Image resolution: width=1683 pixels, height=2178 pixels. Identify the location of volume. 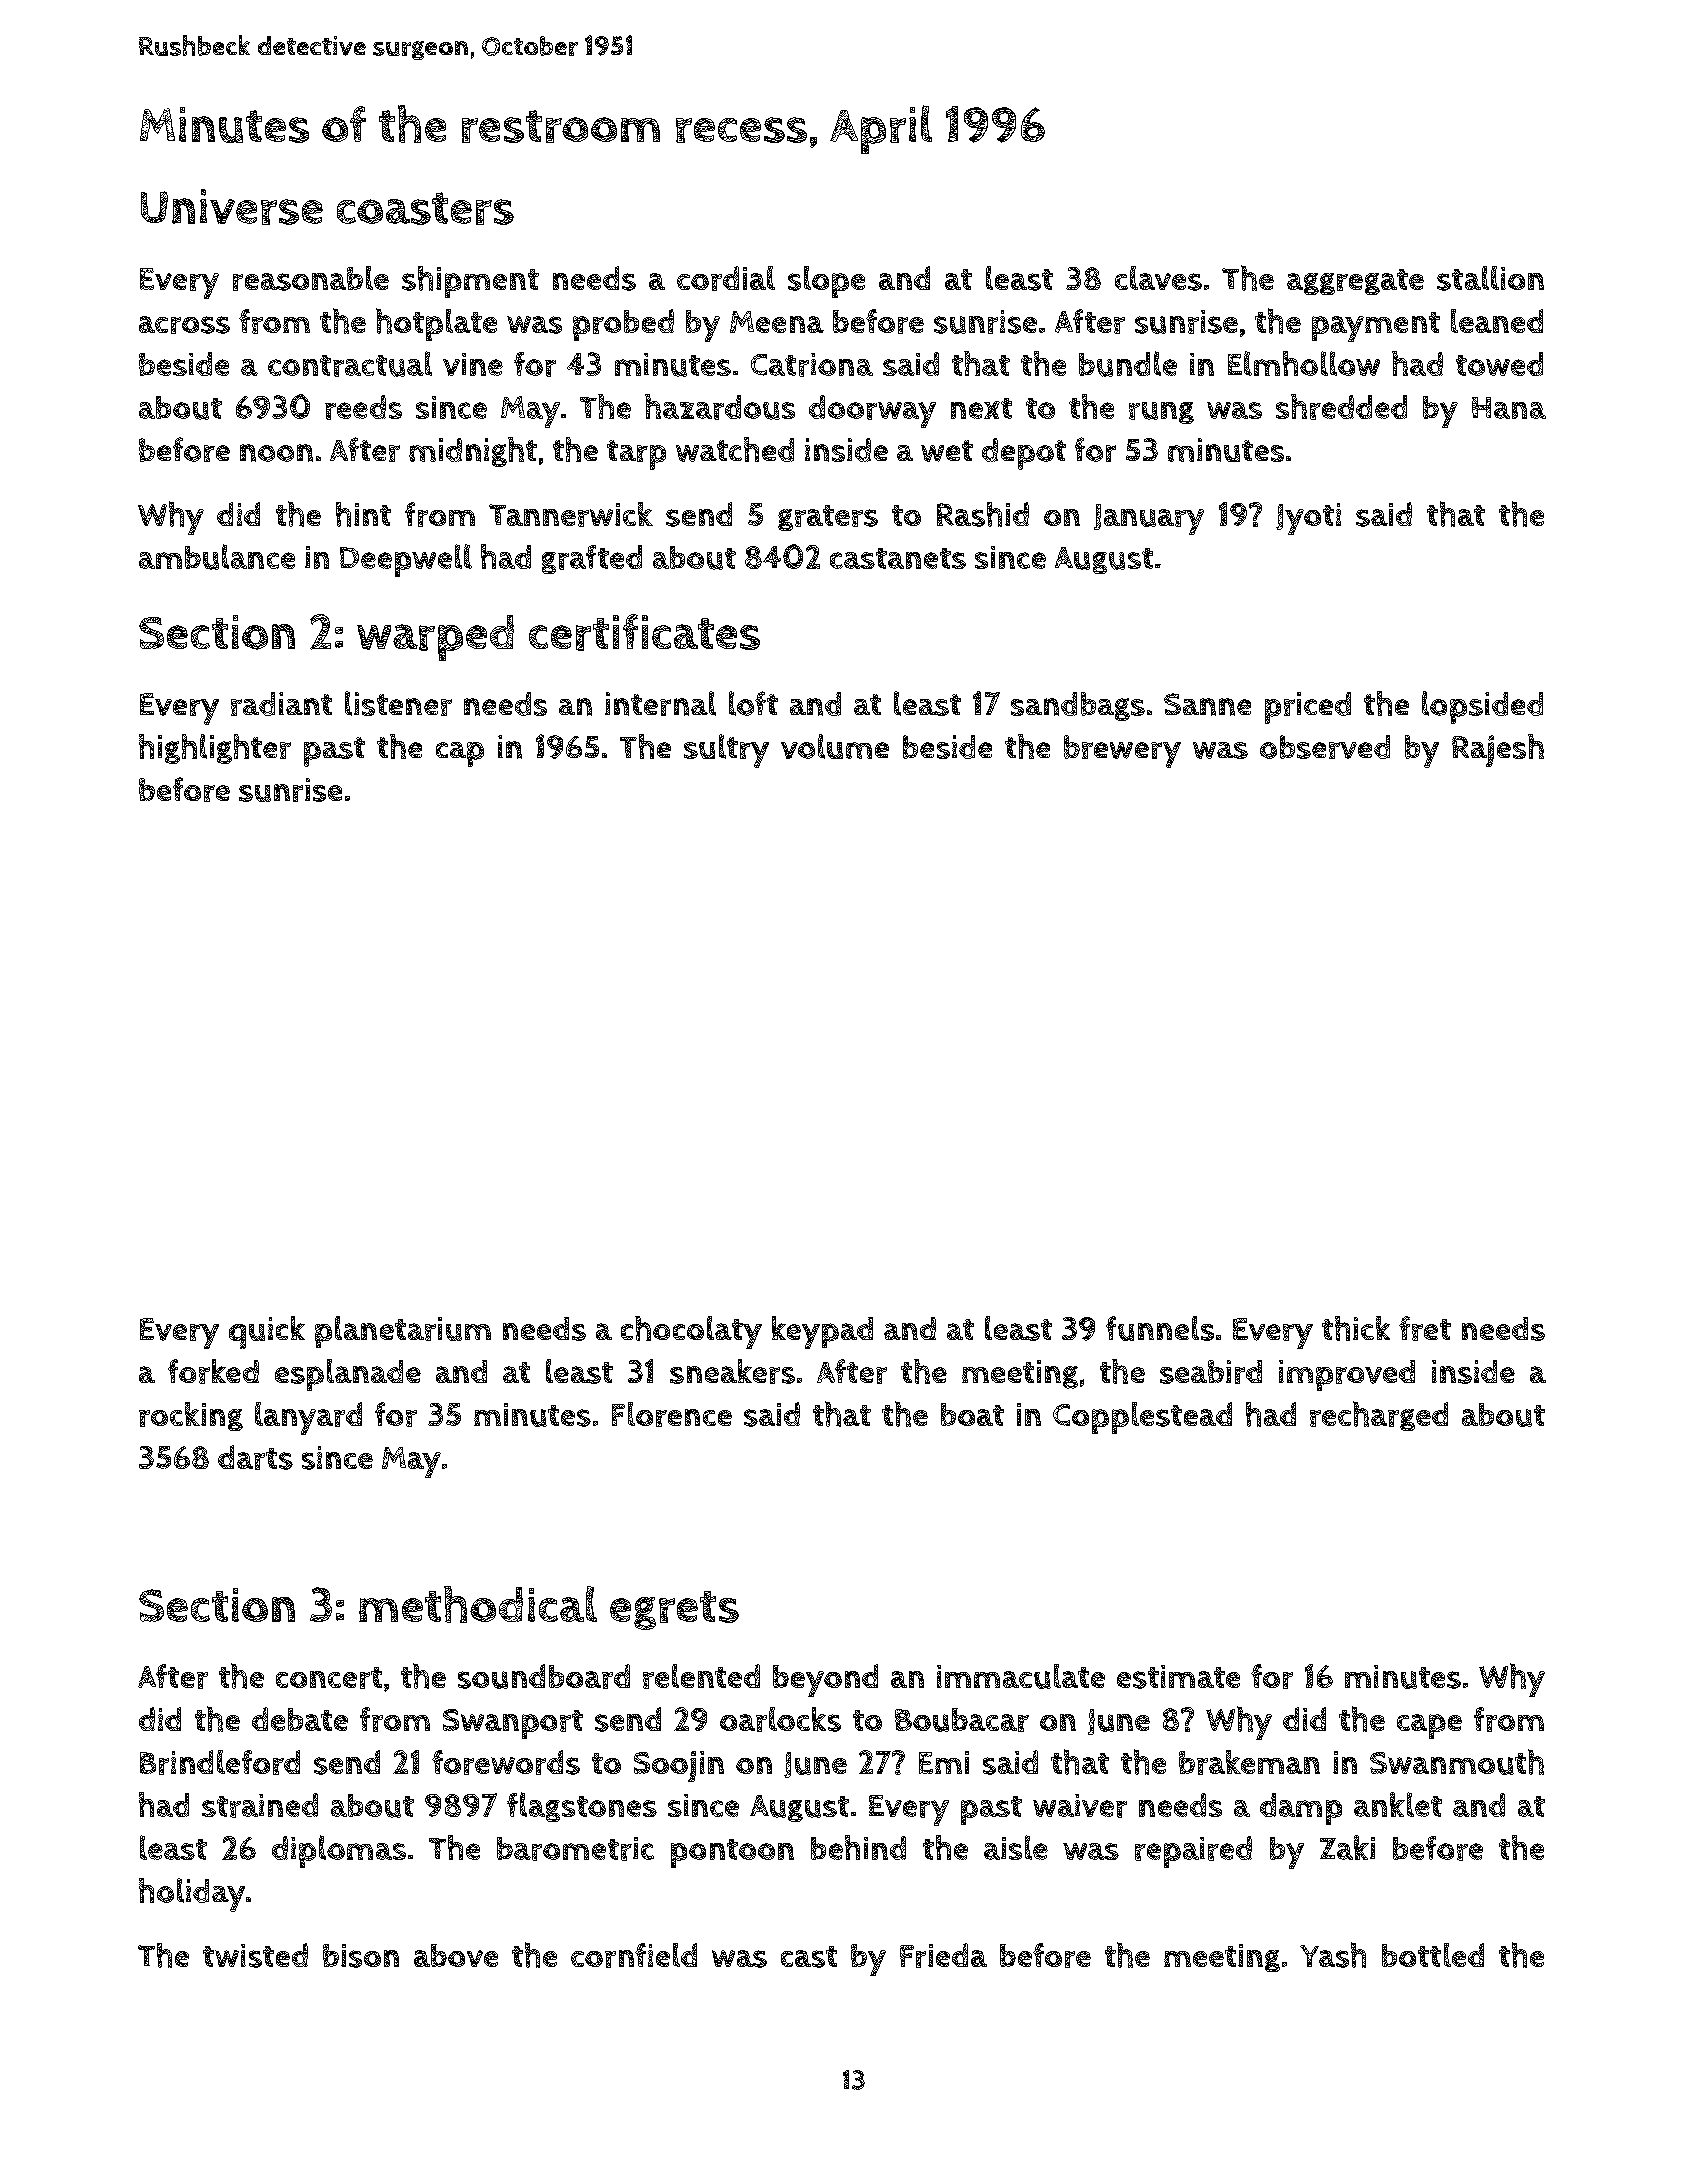
(835, 746).
